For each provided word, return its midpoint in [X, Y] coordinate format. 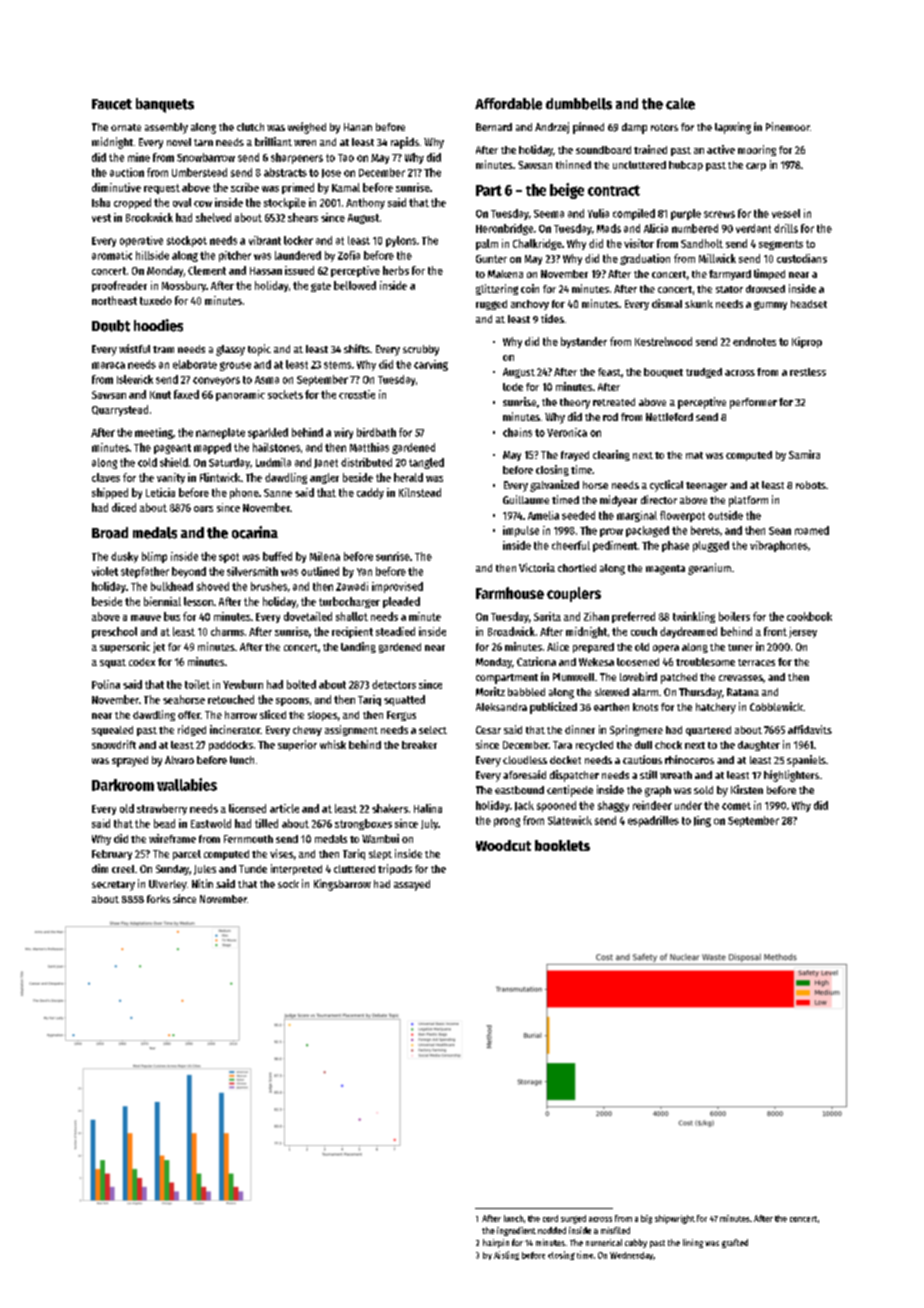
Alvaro [179, 760]
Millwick [717, 258]
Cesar [488, 730]
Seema [549, 214]
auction [127, 172]
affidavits [810, 729]
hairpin [496, 1243]
